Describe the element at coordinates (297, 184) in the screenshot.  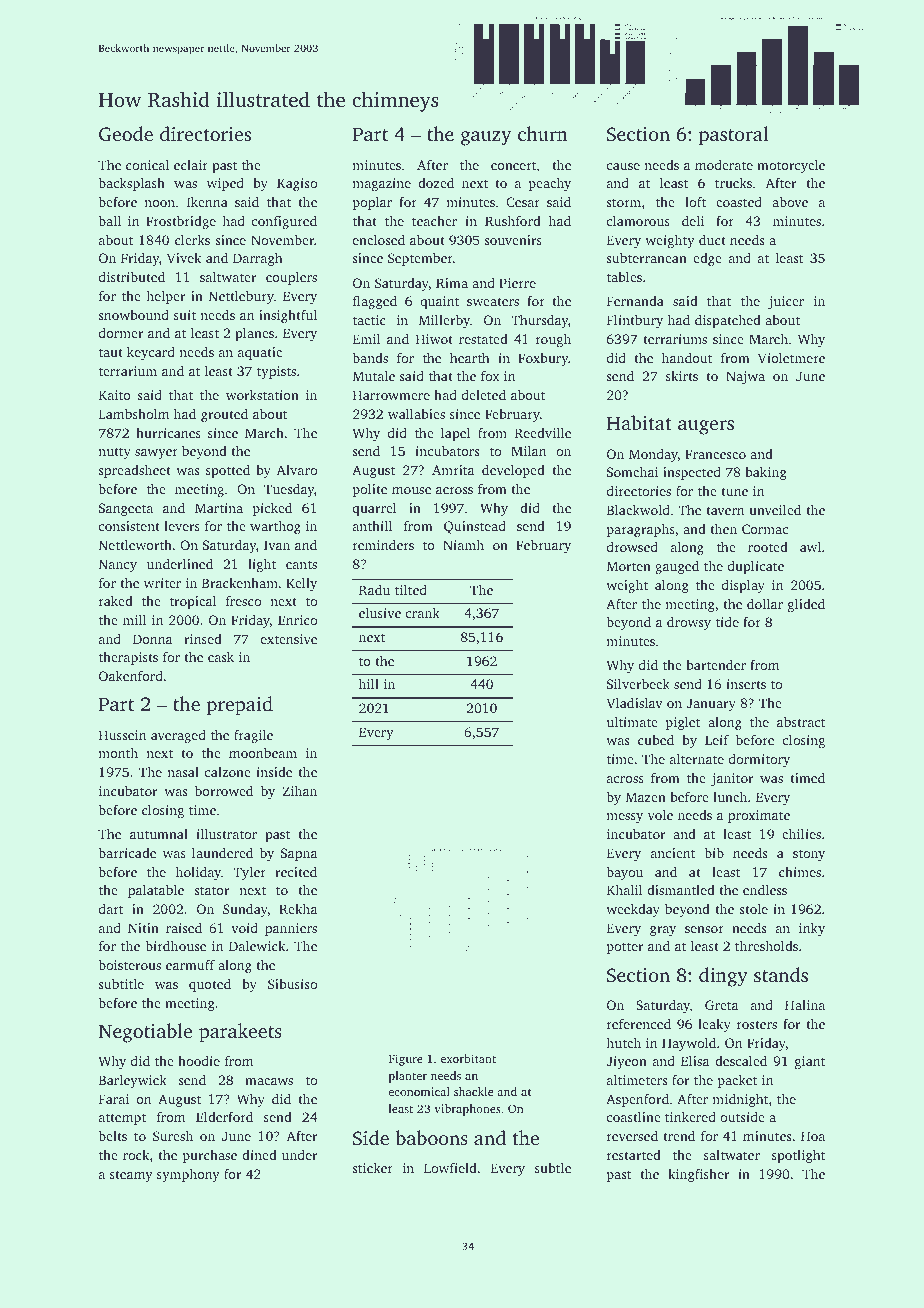
I see `Kagiso` at that location.
